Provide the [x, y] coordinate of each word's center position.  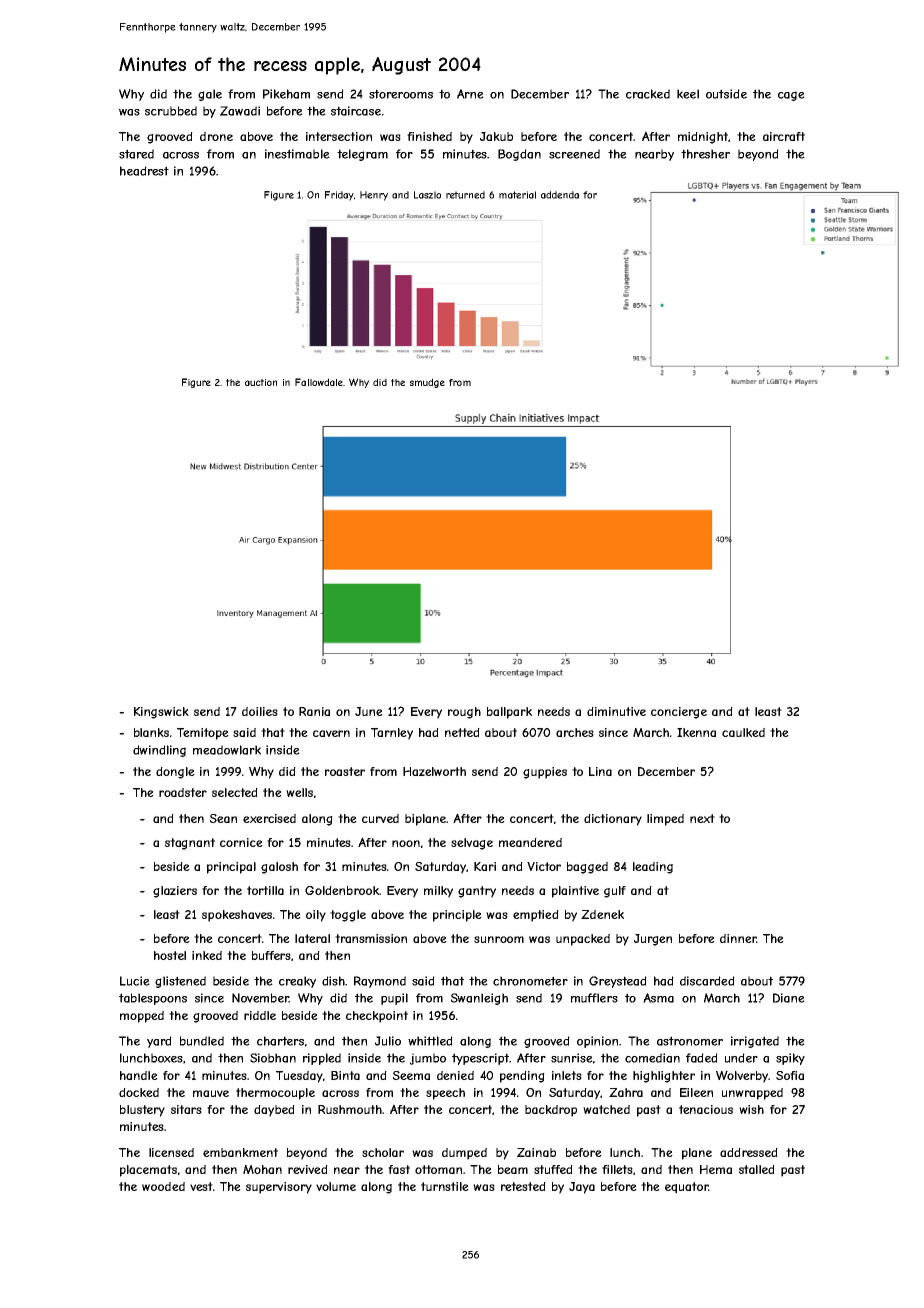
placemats [148, 1171]
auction [261, 382]
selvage [472, 844]
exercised [269, 818]
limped [665, 820]
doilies [260, 711]
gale [210, 95]
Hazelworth [434, 771]
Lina [600, 771]
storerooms [401, 94]
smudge [427, 383]
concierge [679, 713]
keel [688, 94]
